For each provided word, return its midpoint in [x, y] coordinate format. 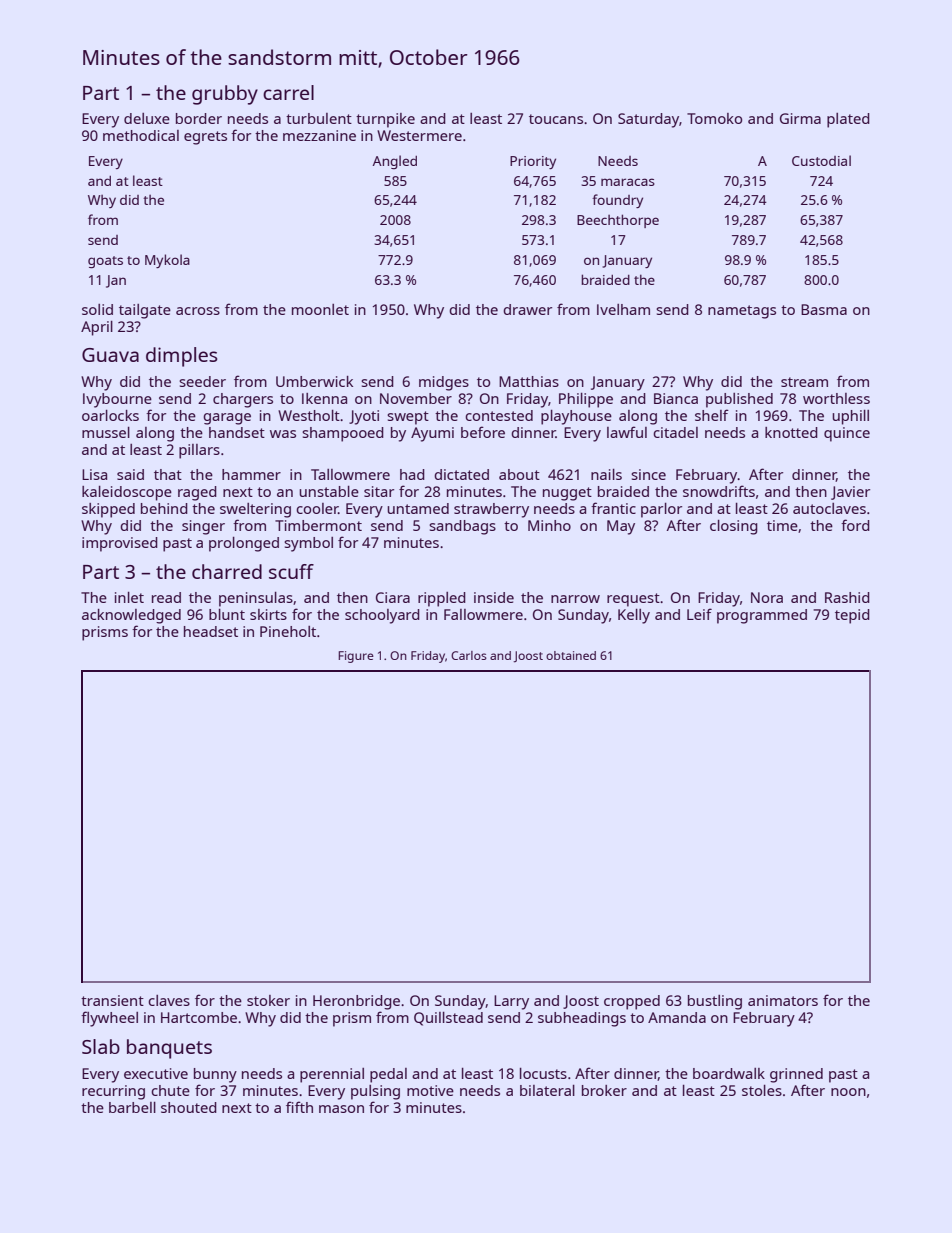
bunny [215, 1075]
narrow [575, 599]
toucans [556, 119]
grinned [796, 1075]
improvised [120, 544]
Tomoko [714, 118]
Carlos [469, 655]
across [198, 311]
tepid [852, 616]
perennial [332, 1075]
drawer [527, 309]
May [621, 527]
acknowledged [131, 616]
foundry [617, 201]
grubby [225, 95]
